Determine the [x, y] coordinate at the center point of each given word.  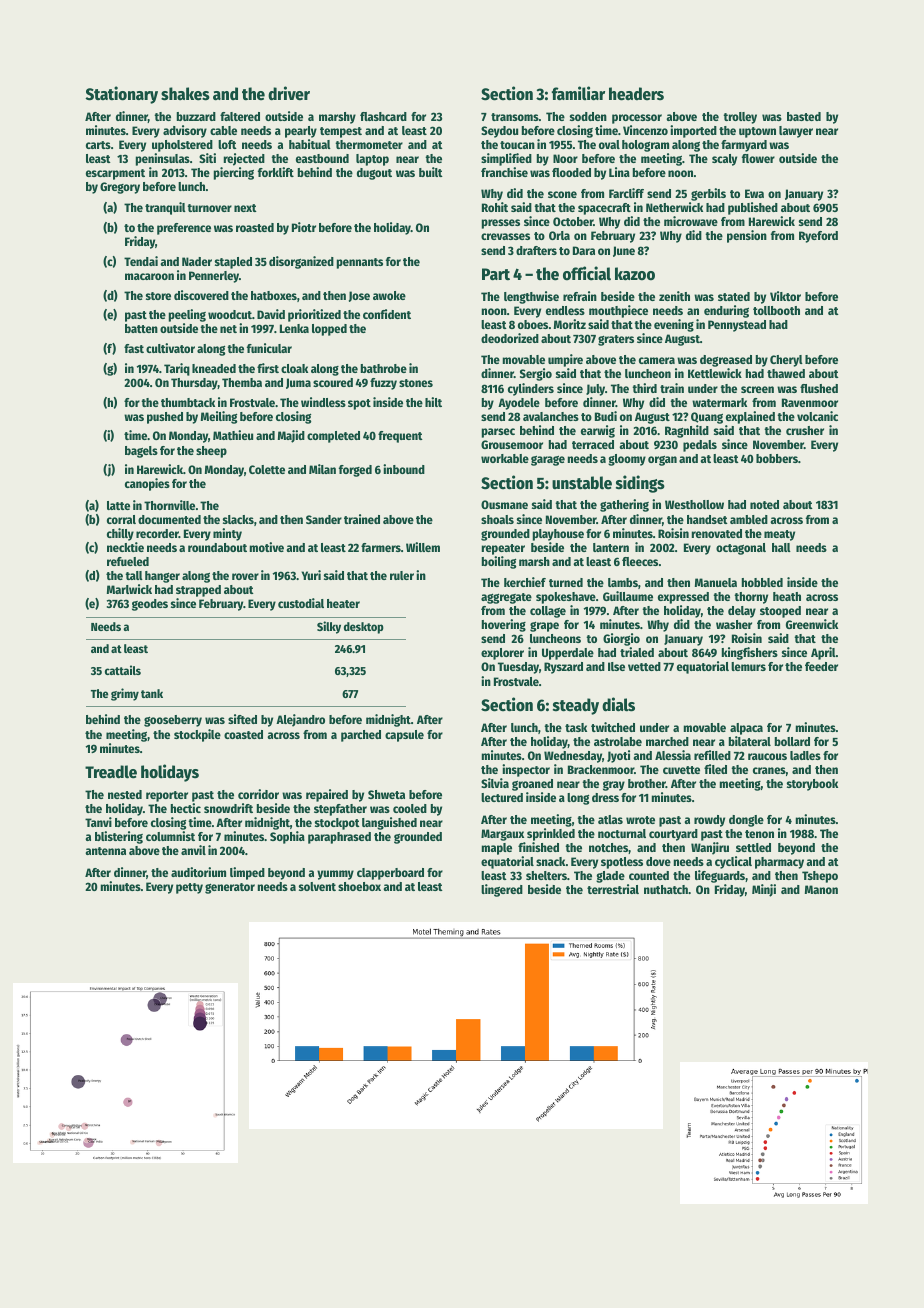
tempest [341, 132]
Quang [707, 418]
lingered [502, 890]
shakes [185, 94]
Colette [267, 469]
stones [416, 383]
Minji [764, 890]
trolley [740, 118]
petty [189, 888]
